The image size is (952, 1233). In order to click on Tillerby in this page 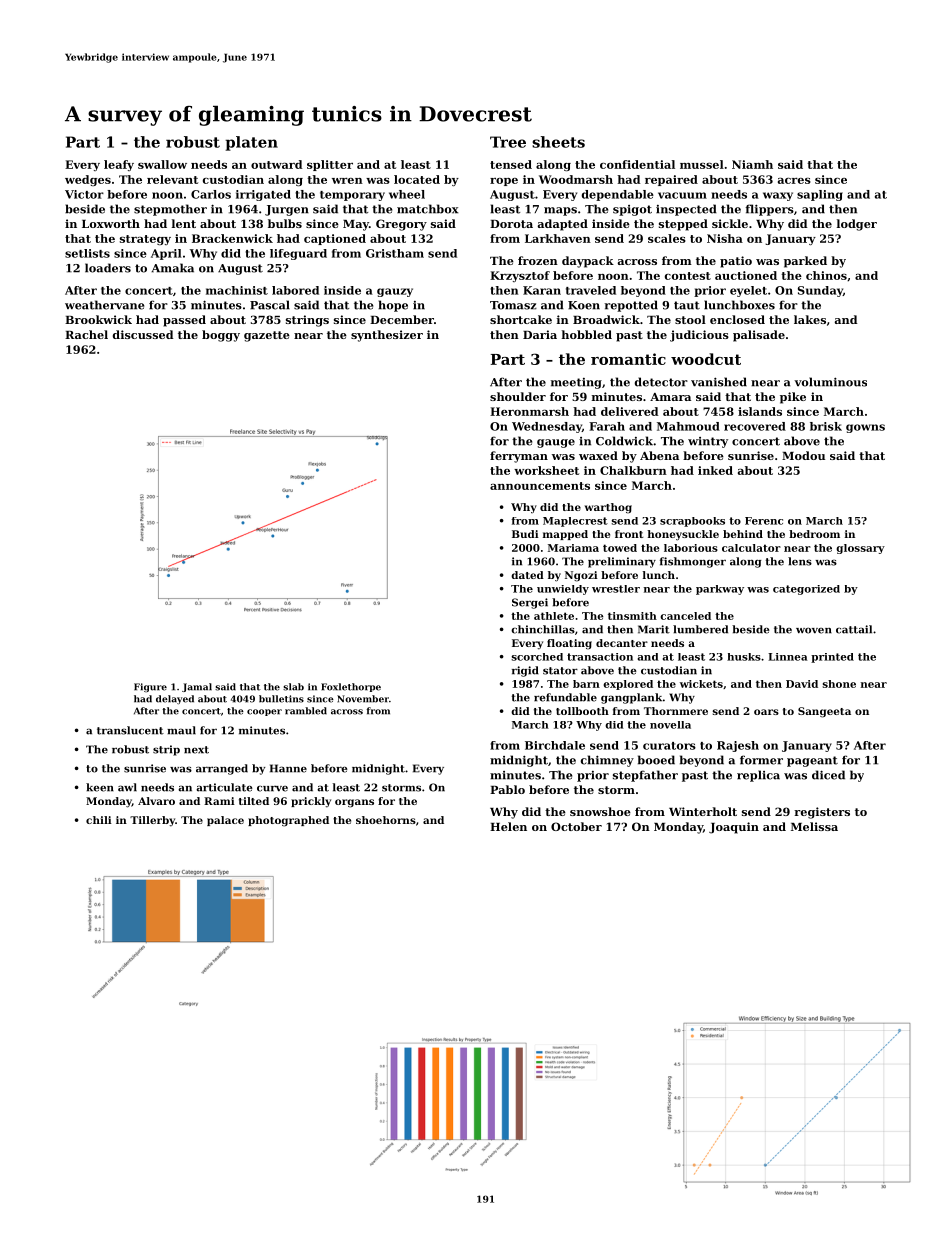, I will do `click(152, 821)`.
